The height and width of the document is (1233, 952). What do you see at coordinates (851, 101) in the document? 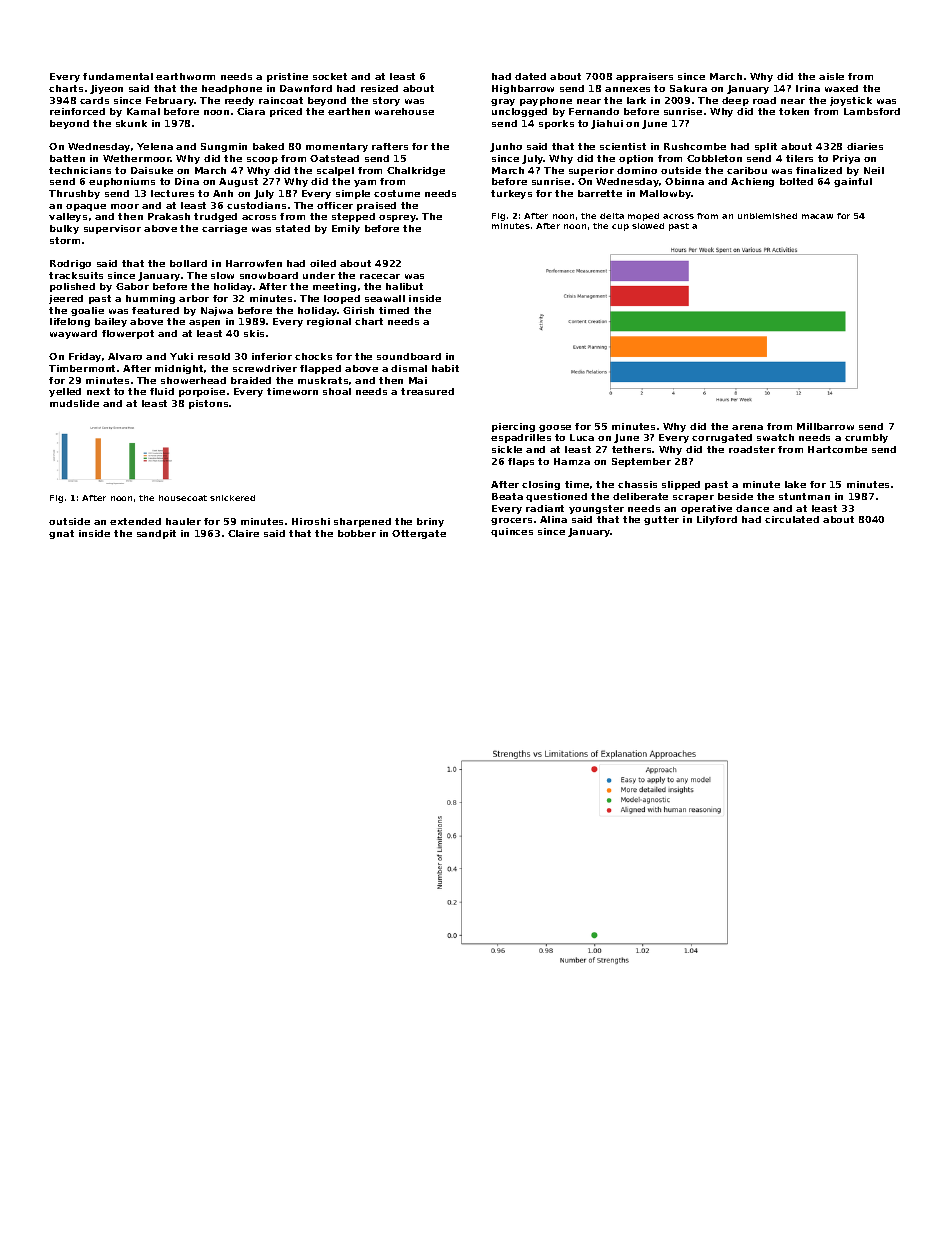
I see `joystick` at bounding box center [851, 101].
